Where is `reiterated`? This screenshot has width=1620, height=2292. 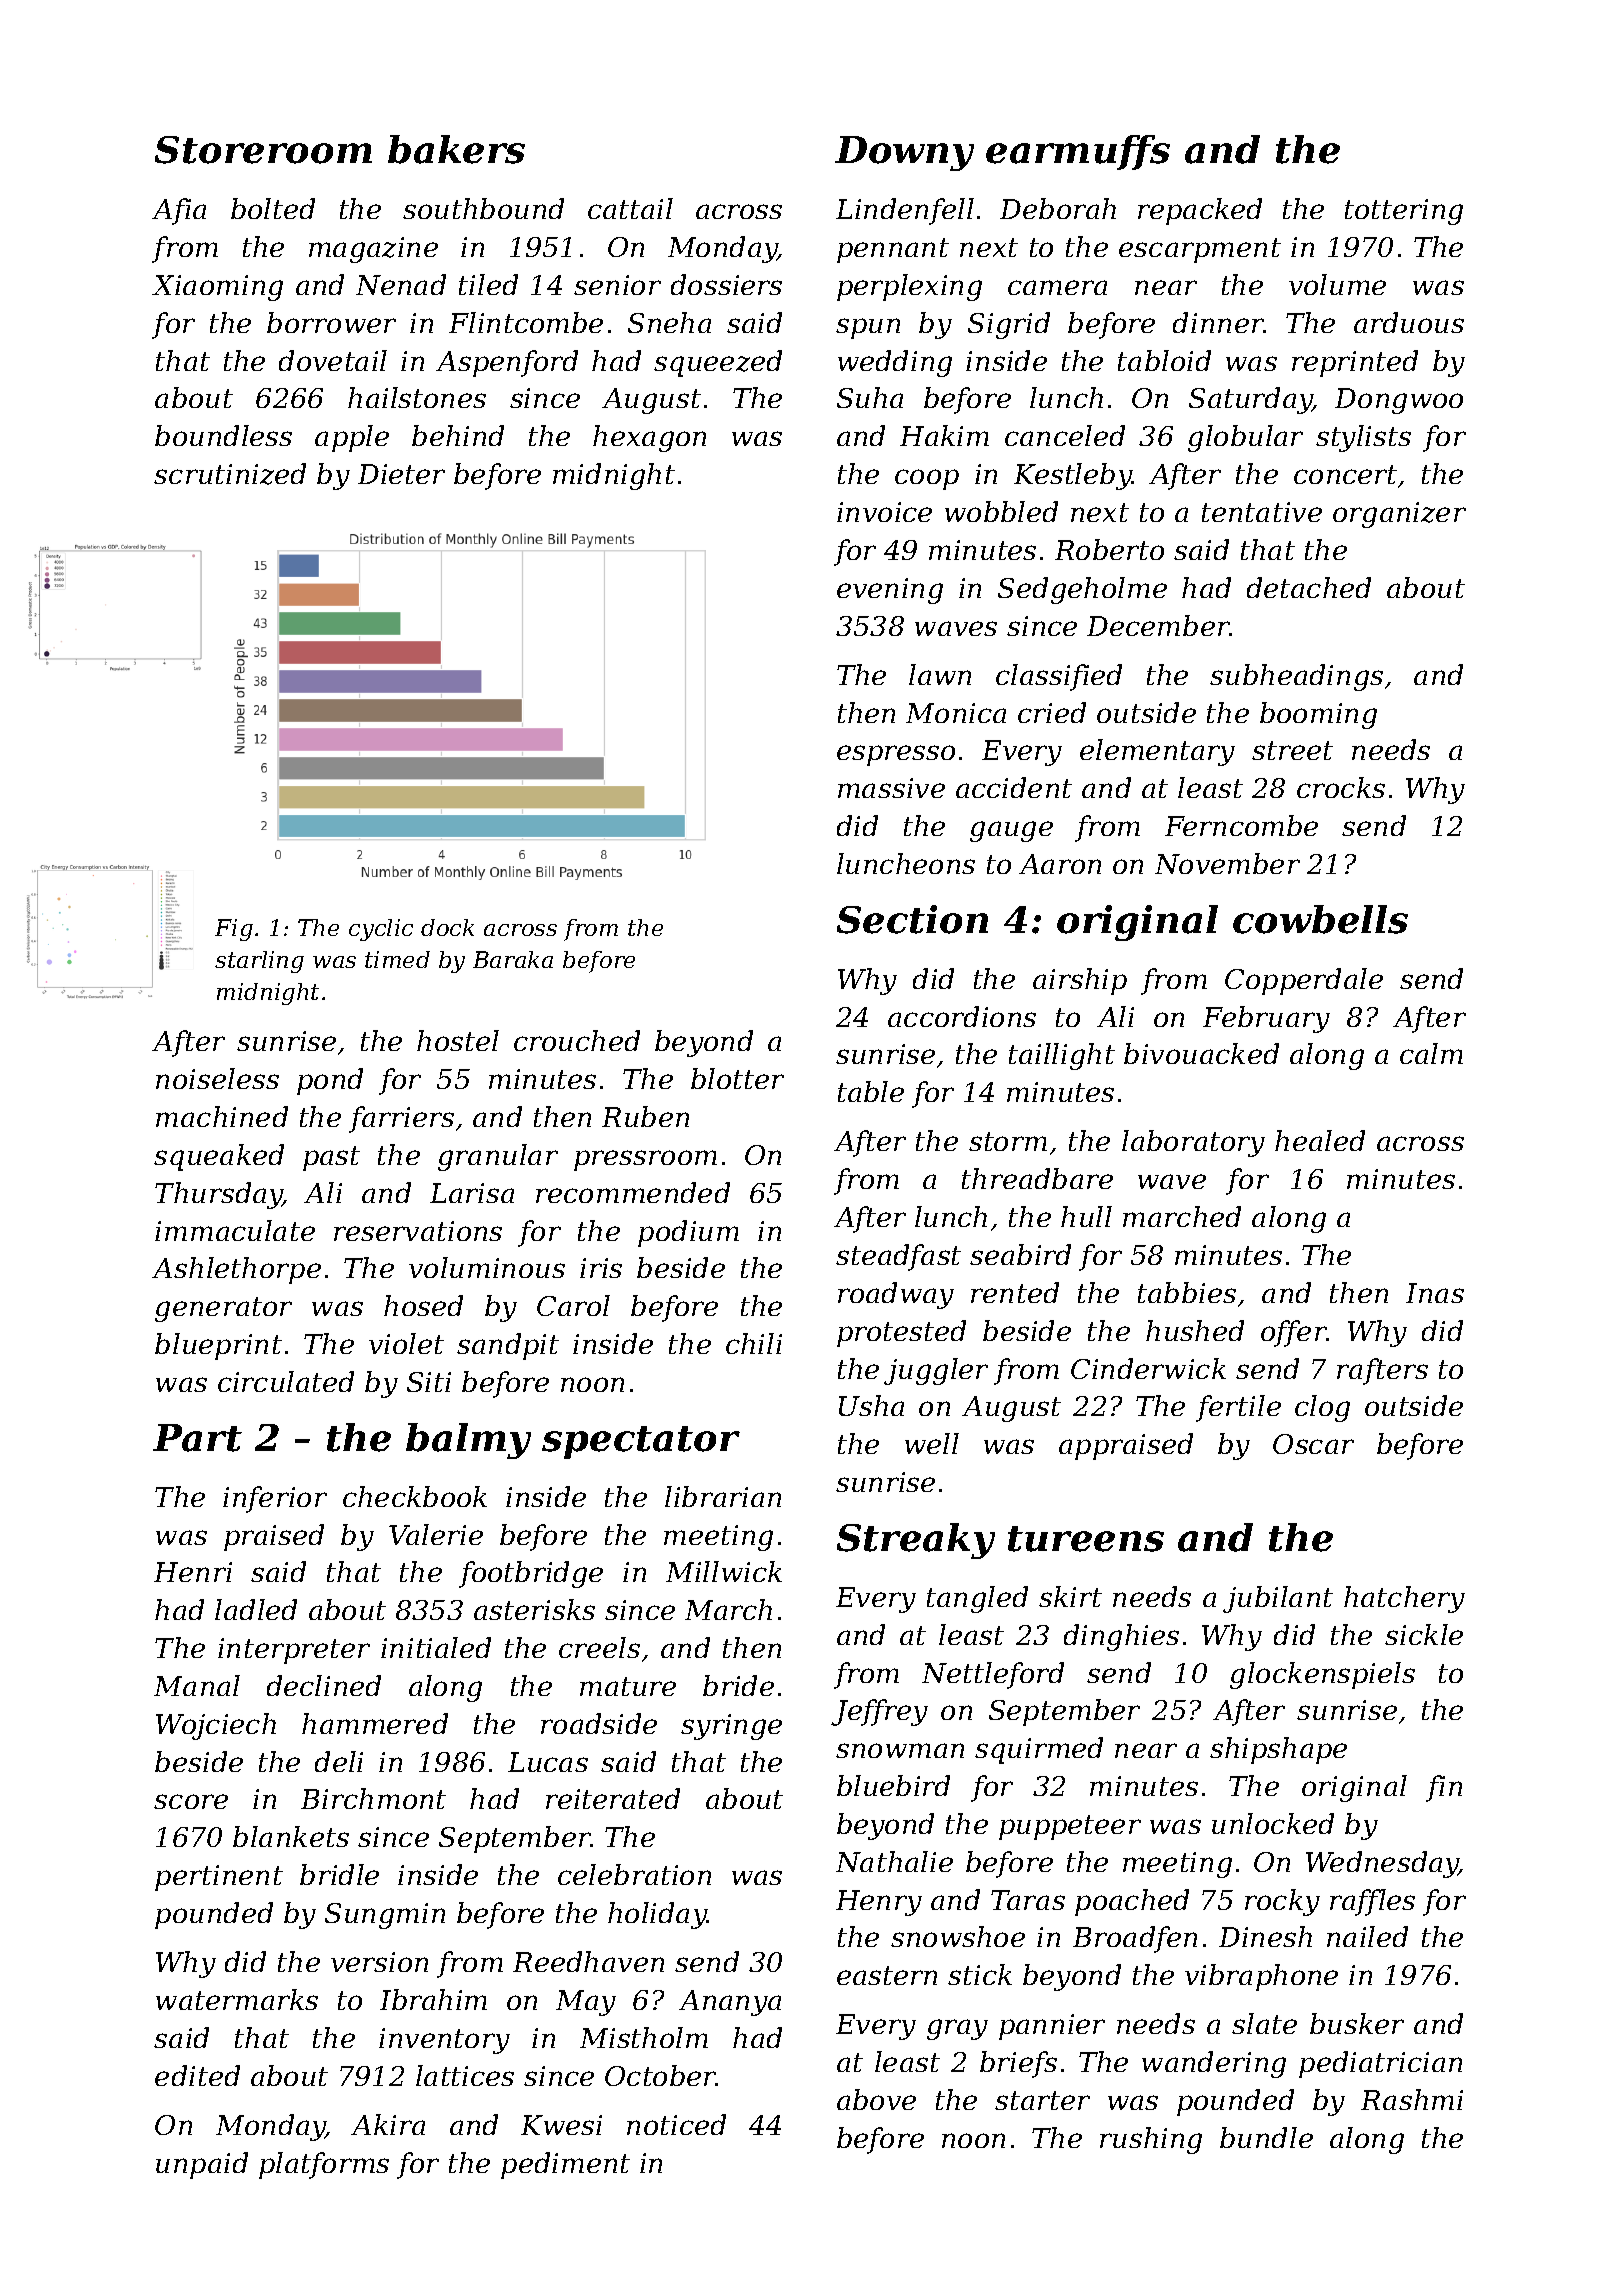
reiterated is located at coordinates (613, 1798).
